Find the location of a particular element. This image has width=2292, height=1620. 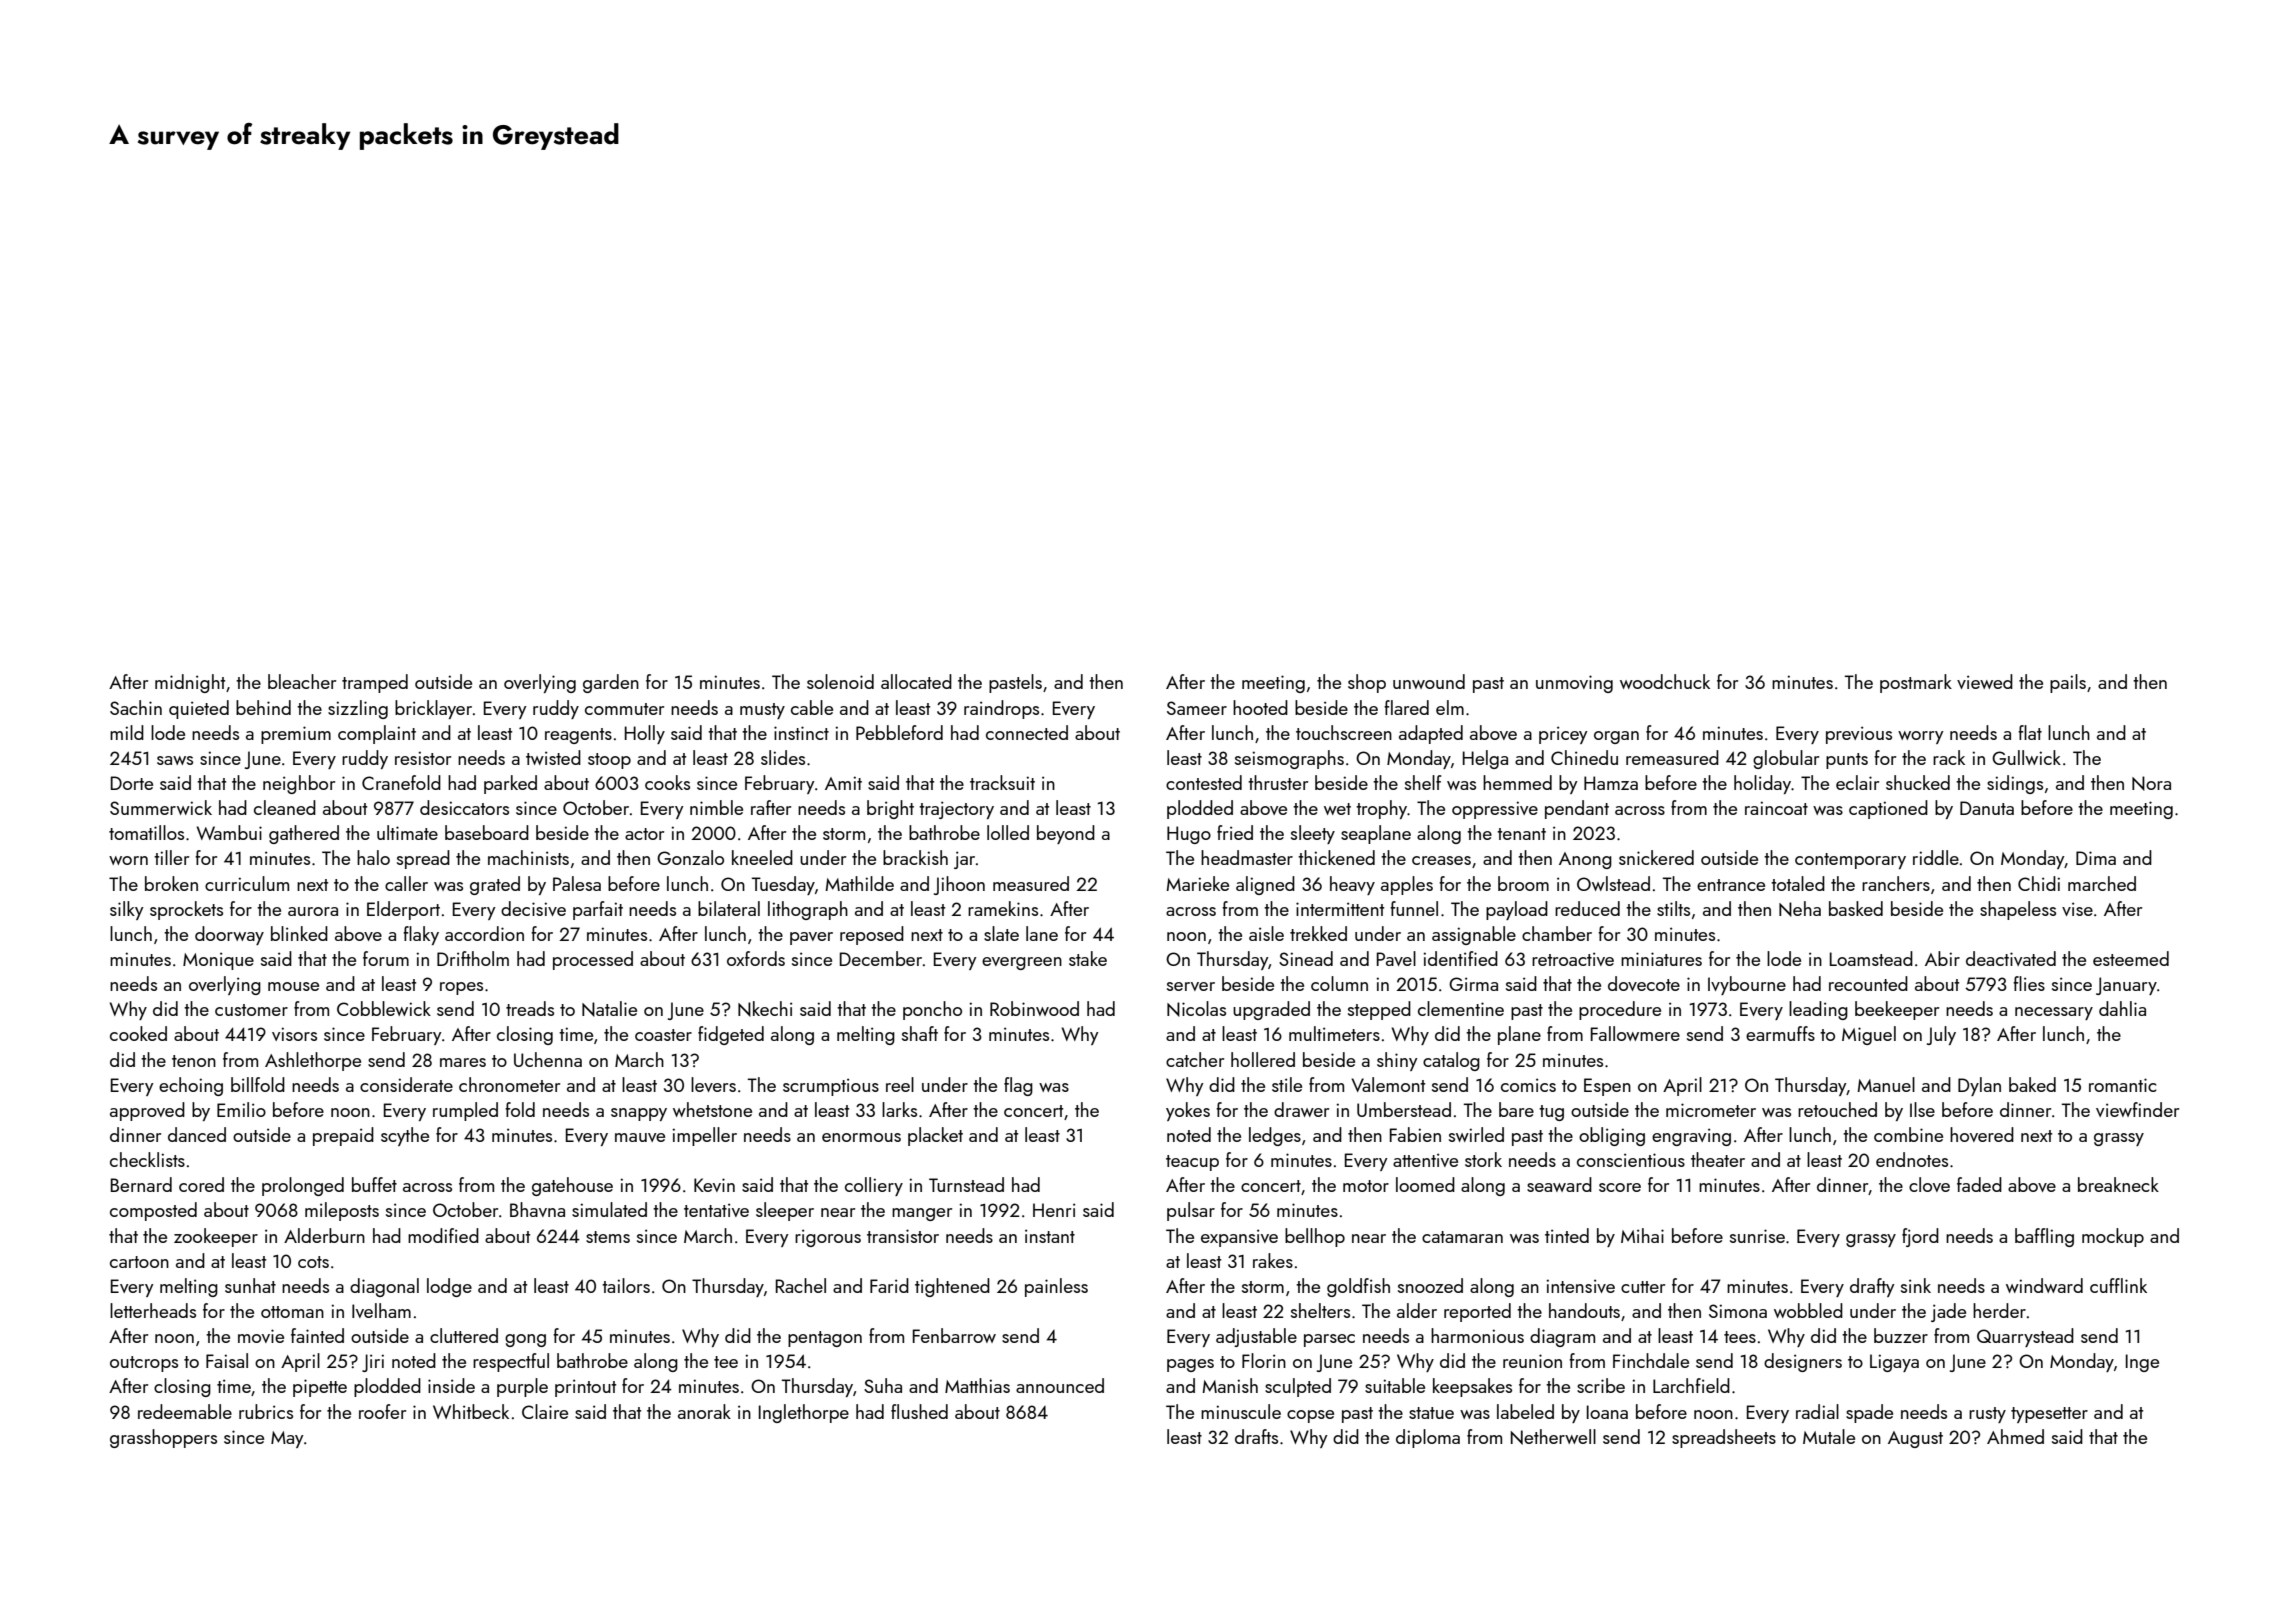

Miguel is located at coordinates (1869, 1035).
